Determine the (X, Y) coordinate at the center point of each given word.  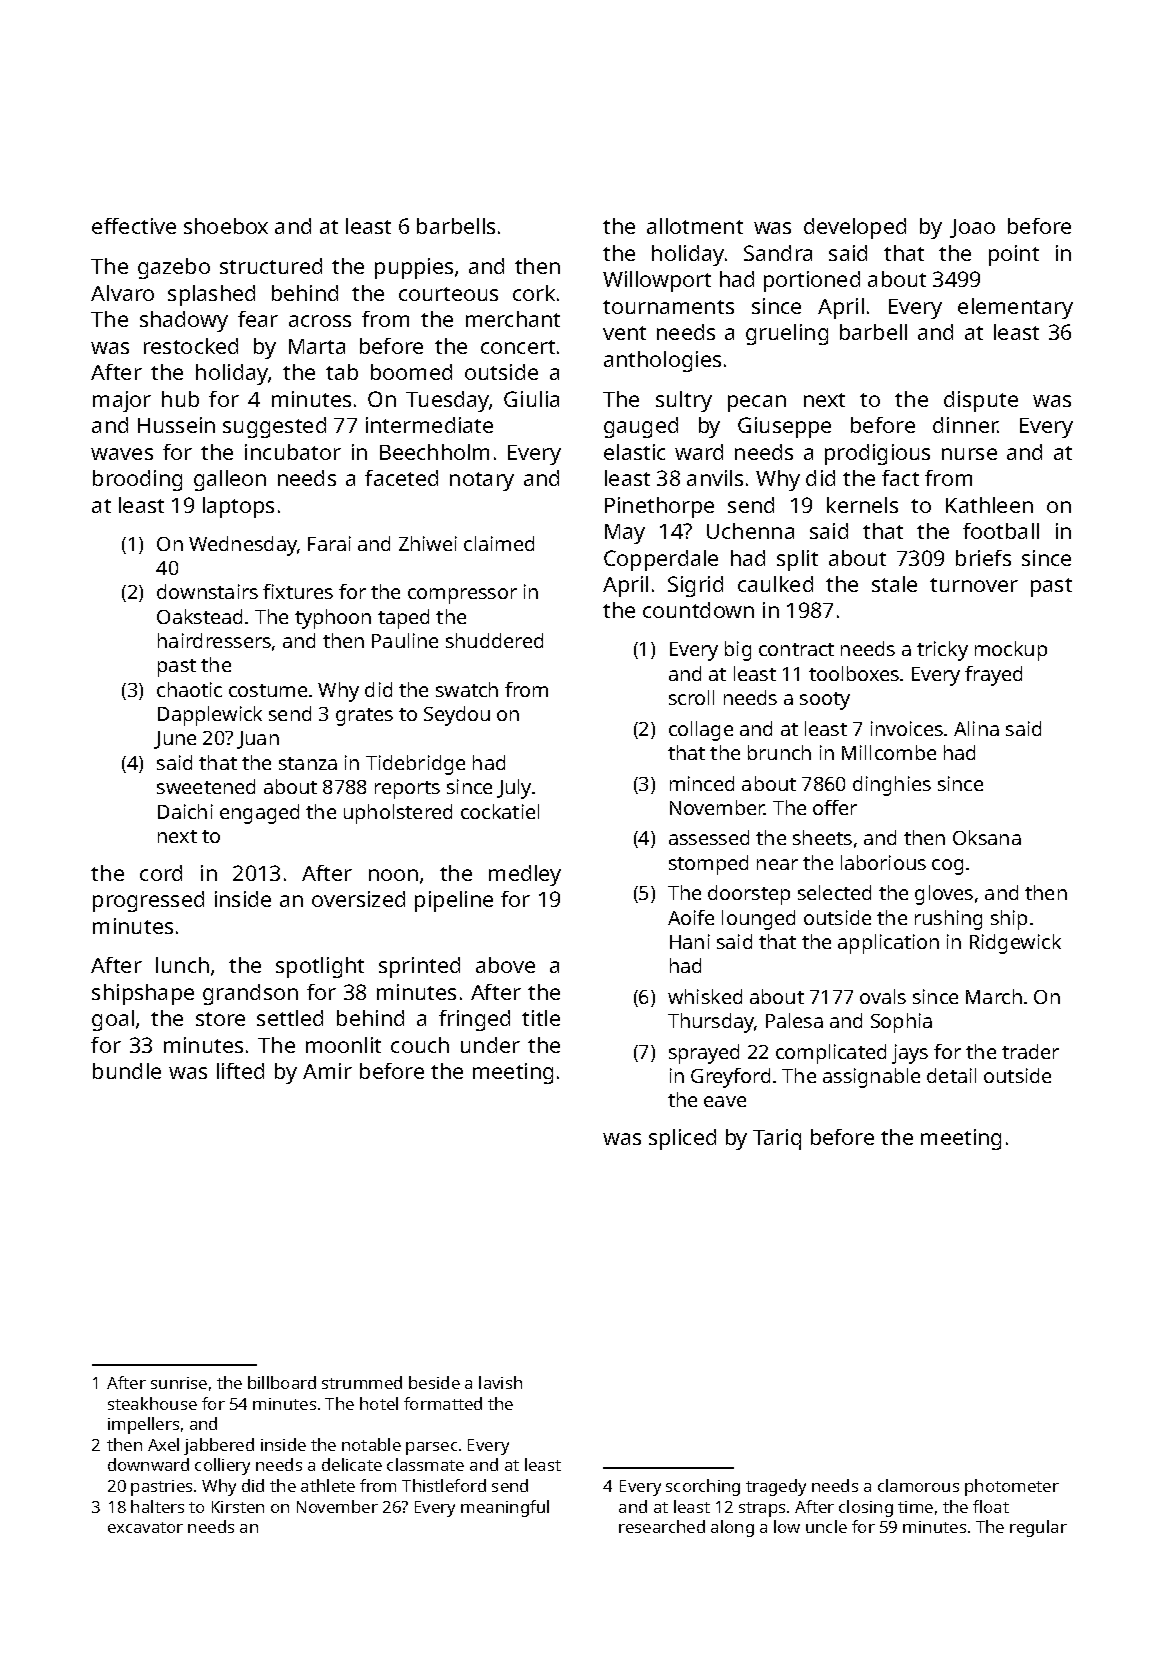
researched (662, 1526)
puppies (414, 268)
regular (1038, 1528)
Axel (163, 1444)
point (1014, 255)
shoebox (226, 226)
